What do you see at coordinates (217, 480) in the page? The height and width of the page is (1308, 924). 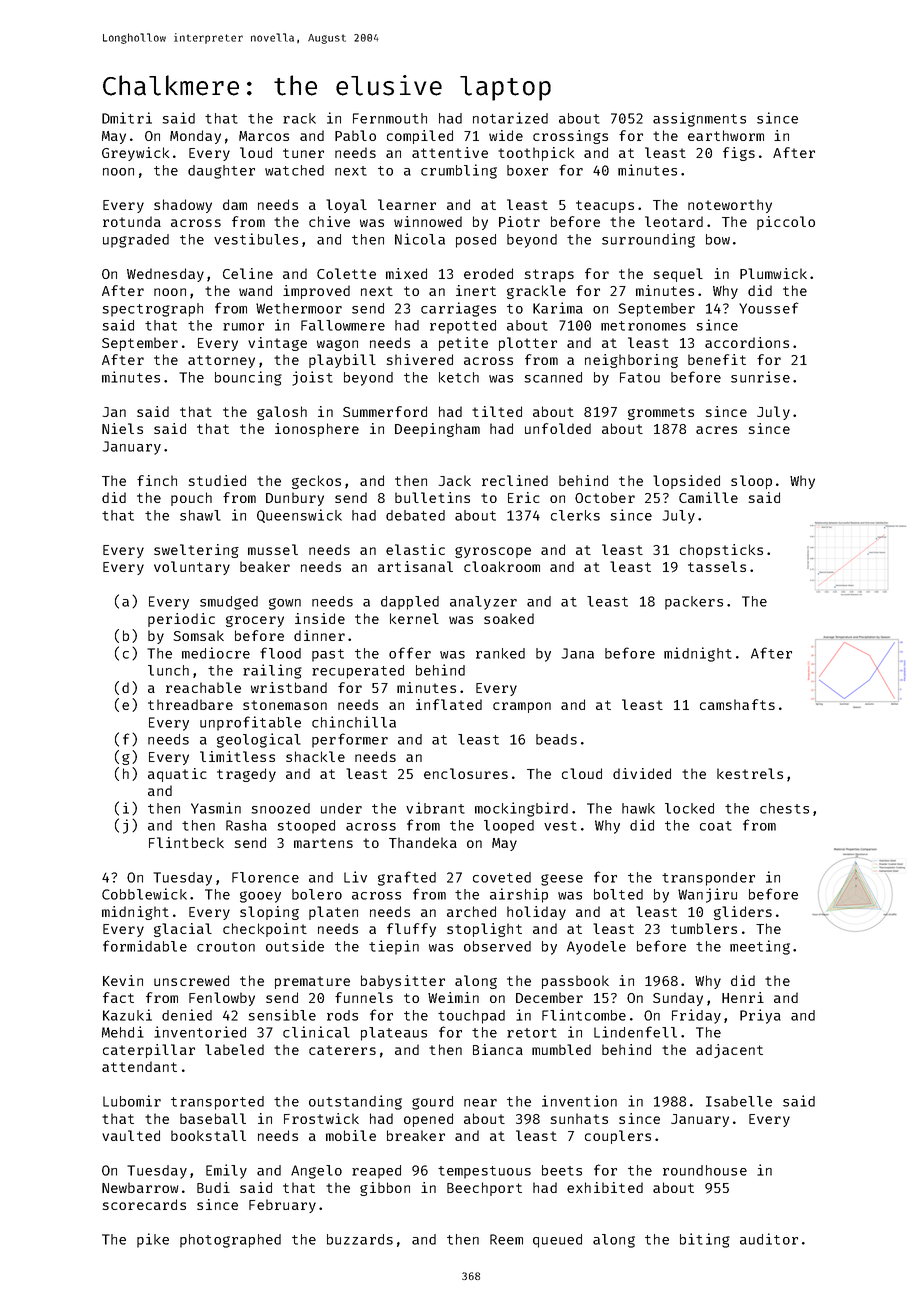 I see `studied` at bounding box center [217, 480].
